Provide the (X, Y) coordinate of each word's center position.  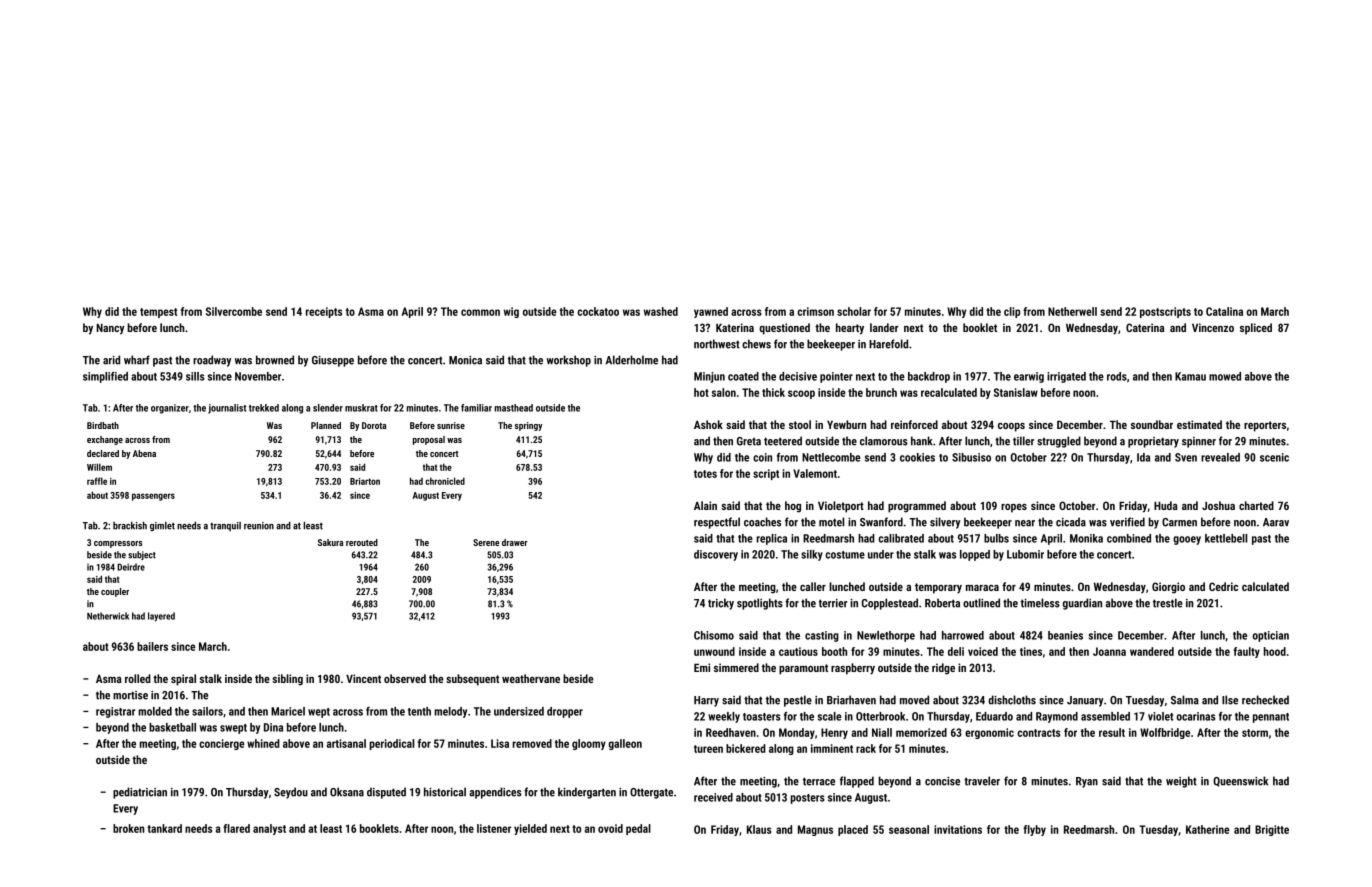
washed (661, 311)
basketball (172, 727)
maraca (982, 588)
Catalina (1224, 311)
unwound (714, 651)
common (480, 312)
